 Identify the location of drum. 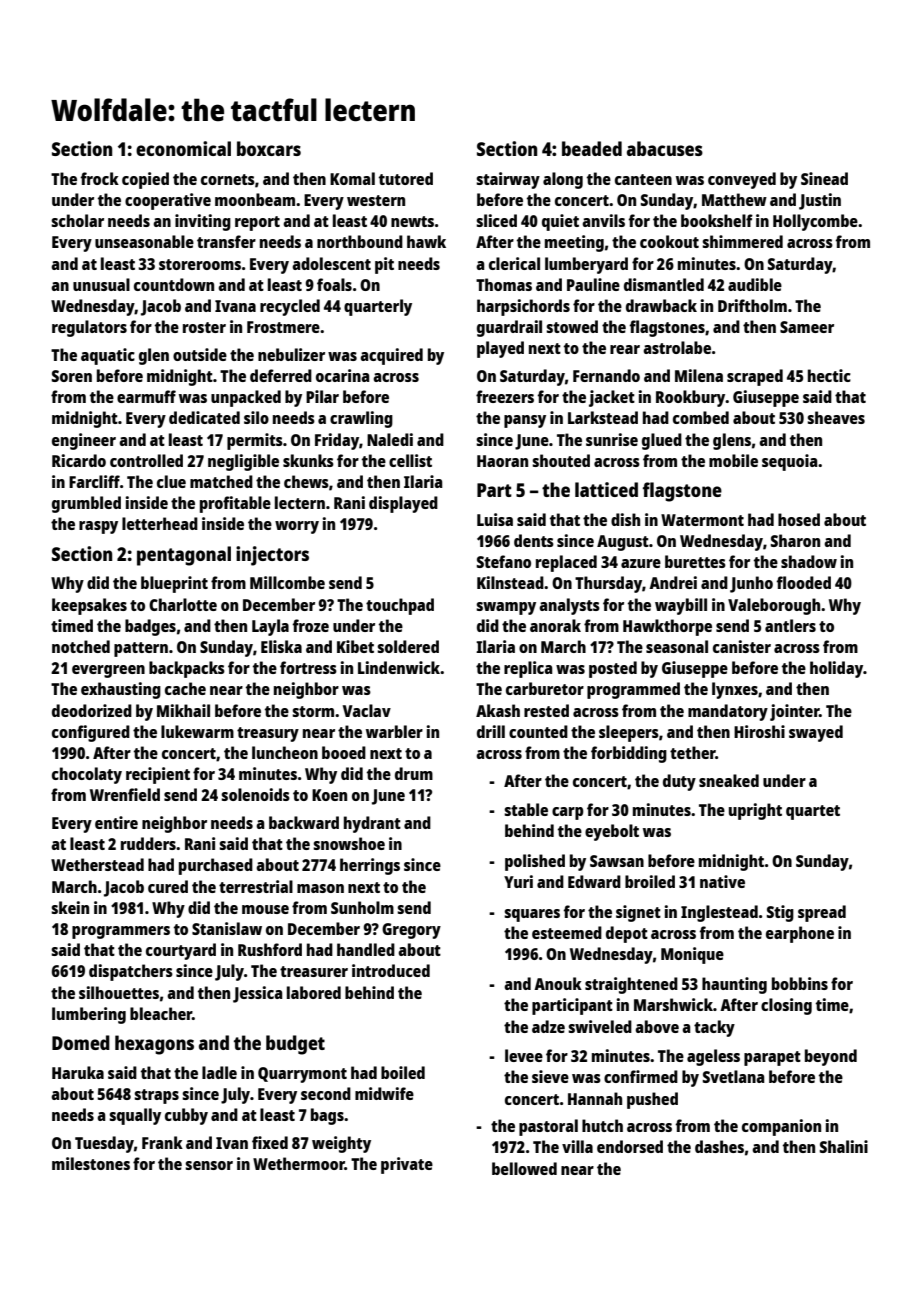
(414, 773).
